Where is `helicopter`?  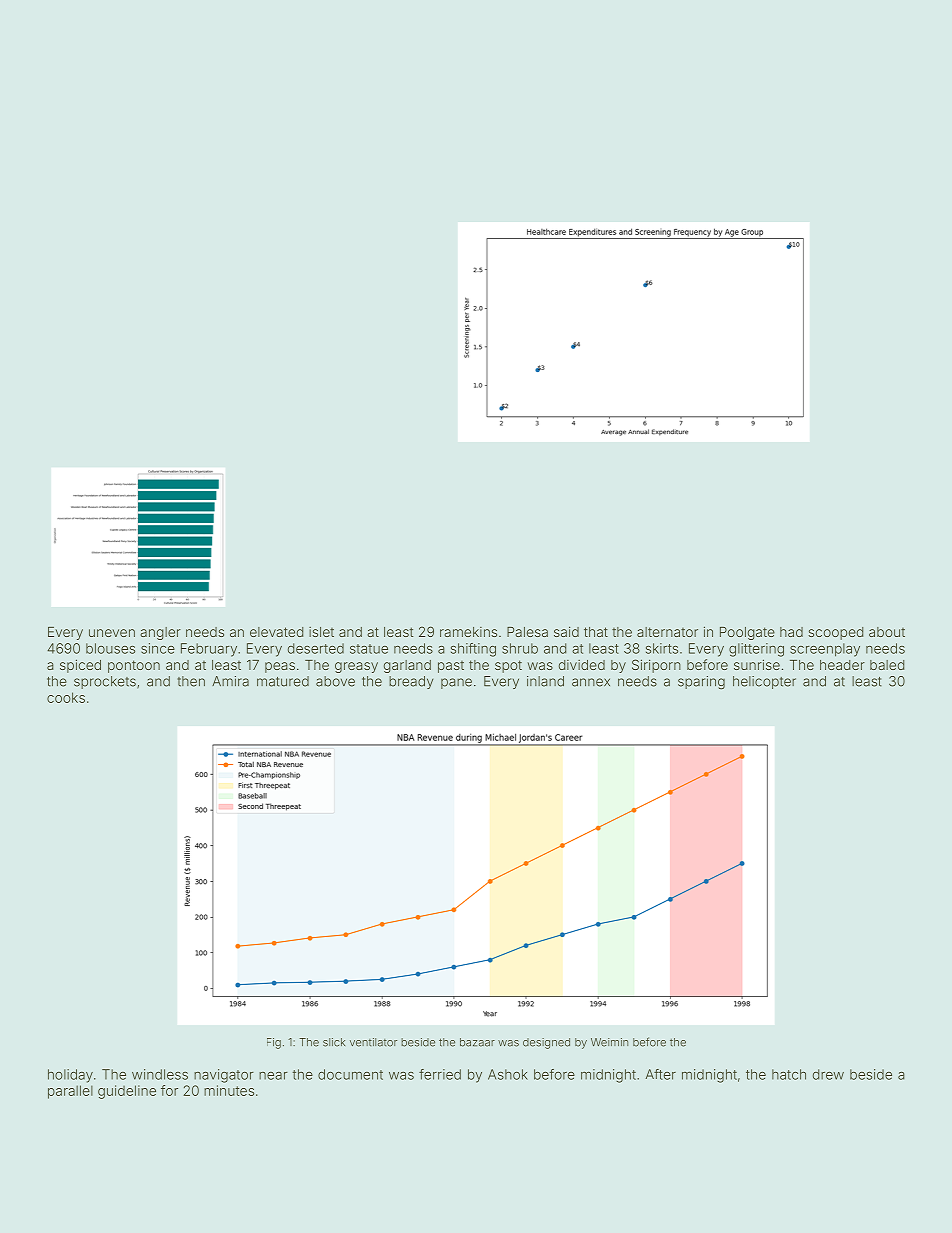
helicopter is located at coordinates (764, 682).
